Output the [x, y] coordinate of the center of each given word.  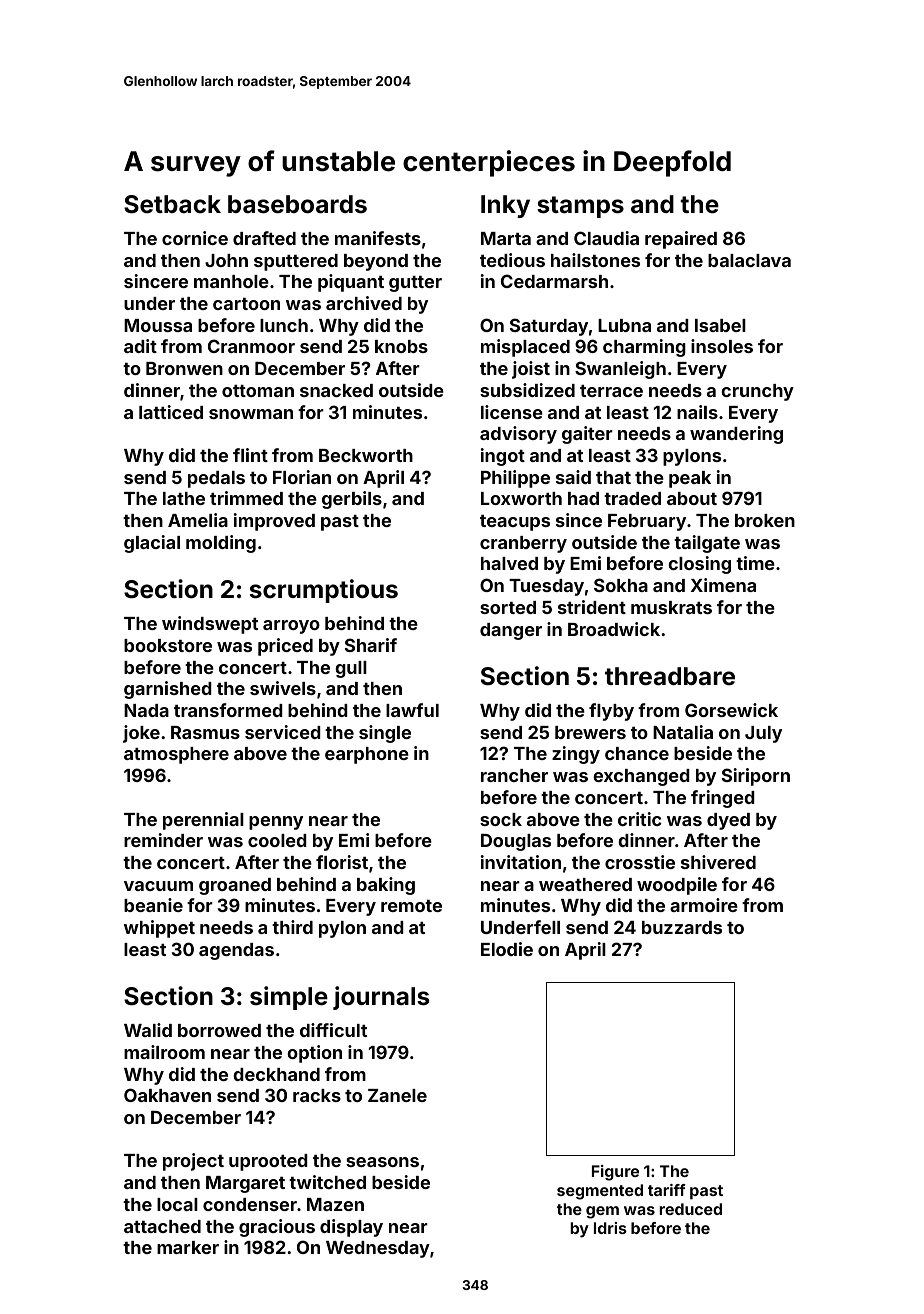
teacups [515, 523]
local [177, 1204]
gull [351, 669]
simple [289, 998]
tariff [667, 1190]
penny [276, 823]
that [613, 477]
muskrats [671, 607]
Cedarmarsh [554, 281]
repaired [681, 240]
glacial [152, 544]
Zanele [397, 1095]
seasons [382, 1162]
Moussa [158, 325]
